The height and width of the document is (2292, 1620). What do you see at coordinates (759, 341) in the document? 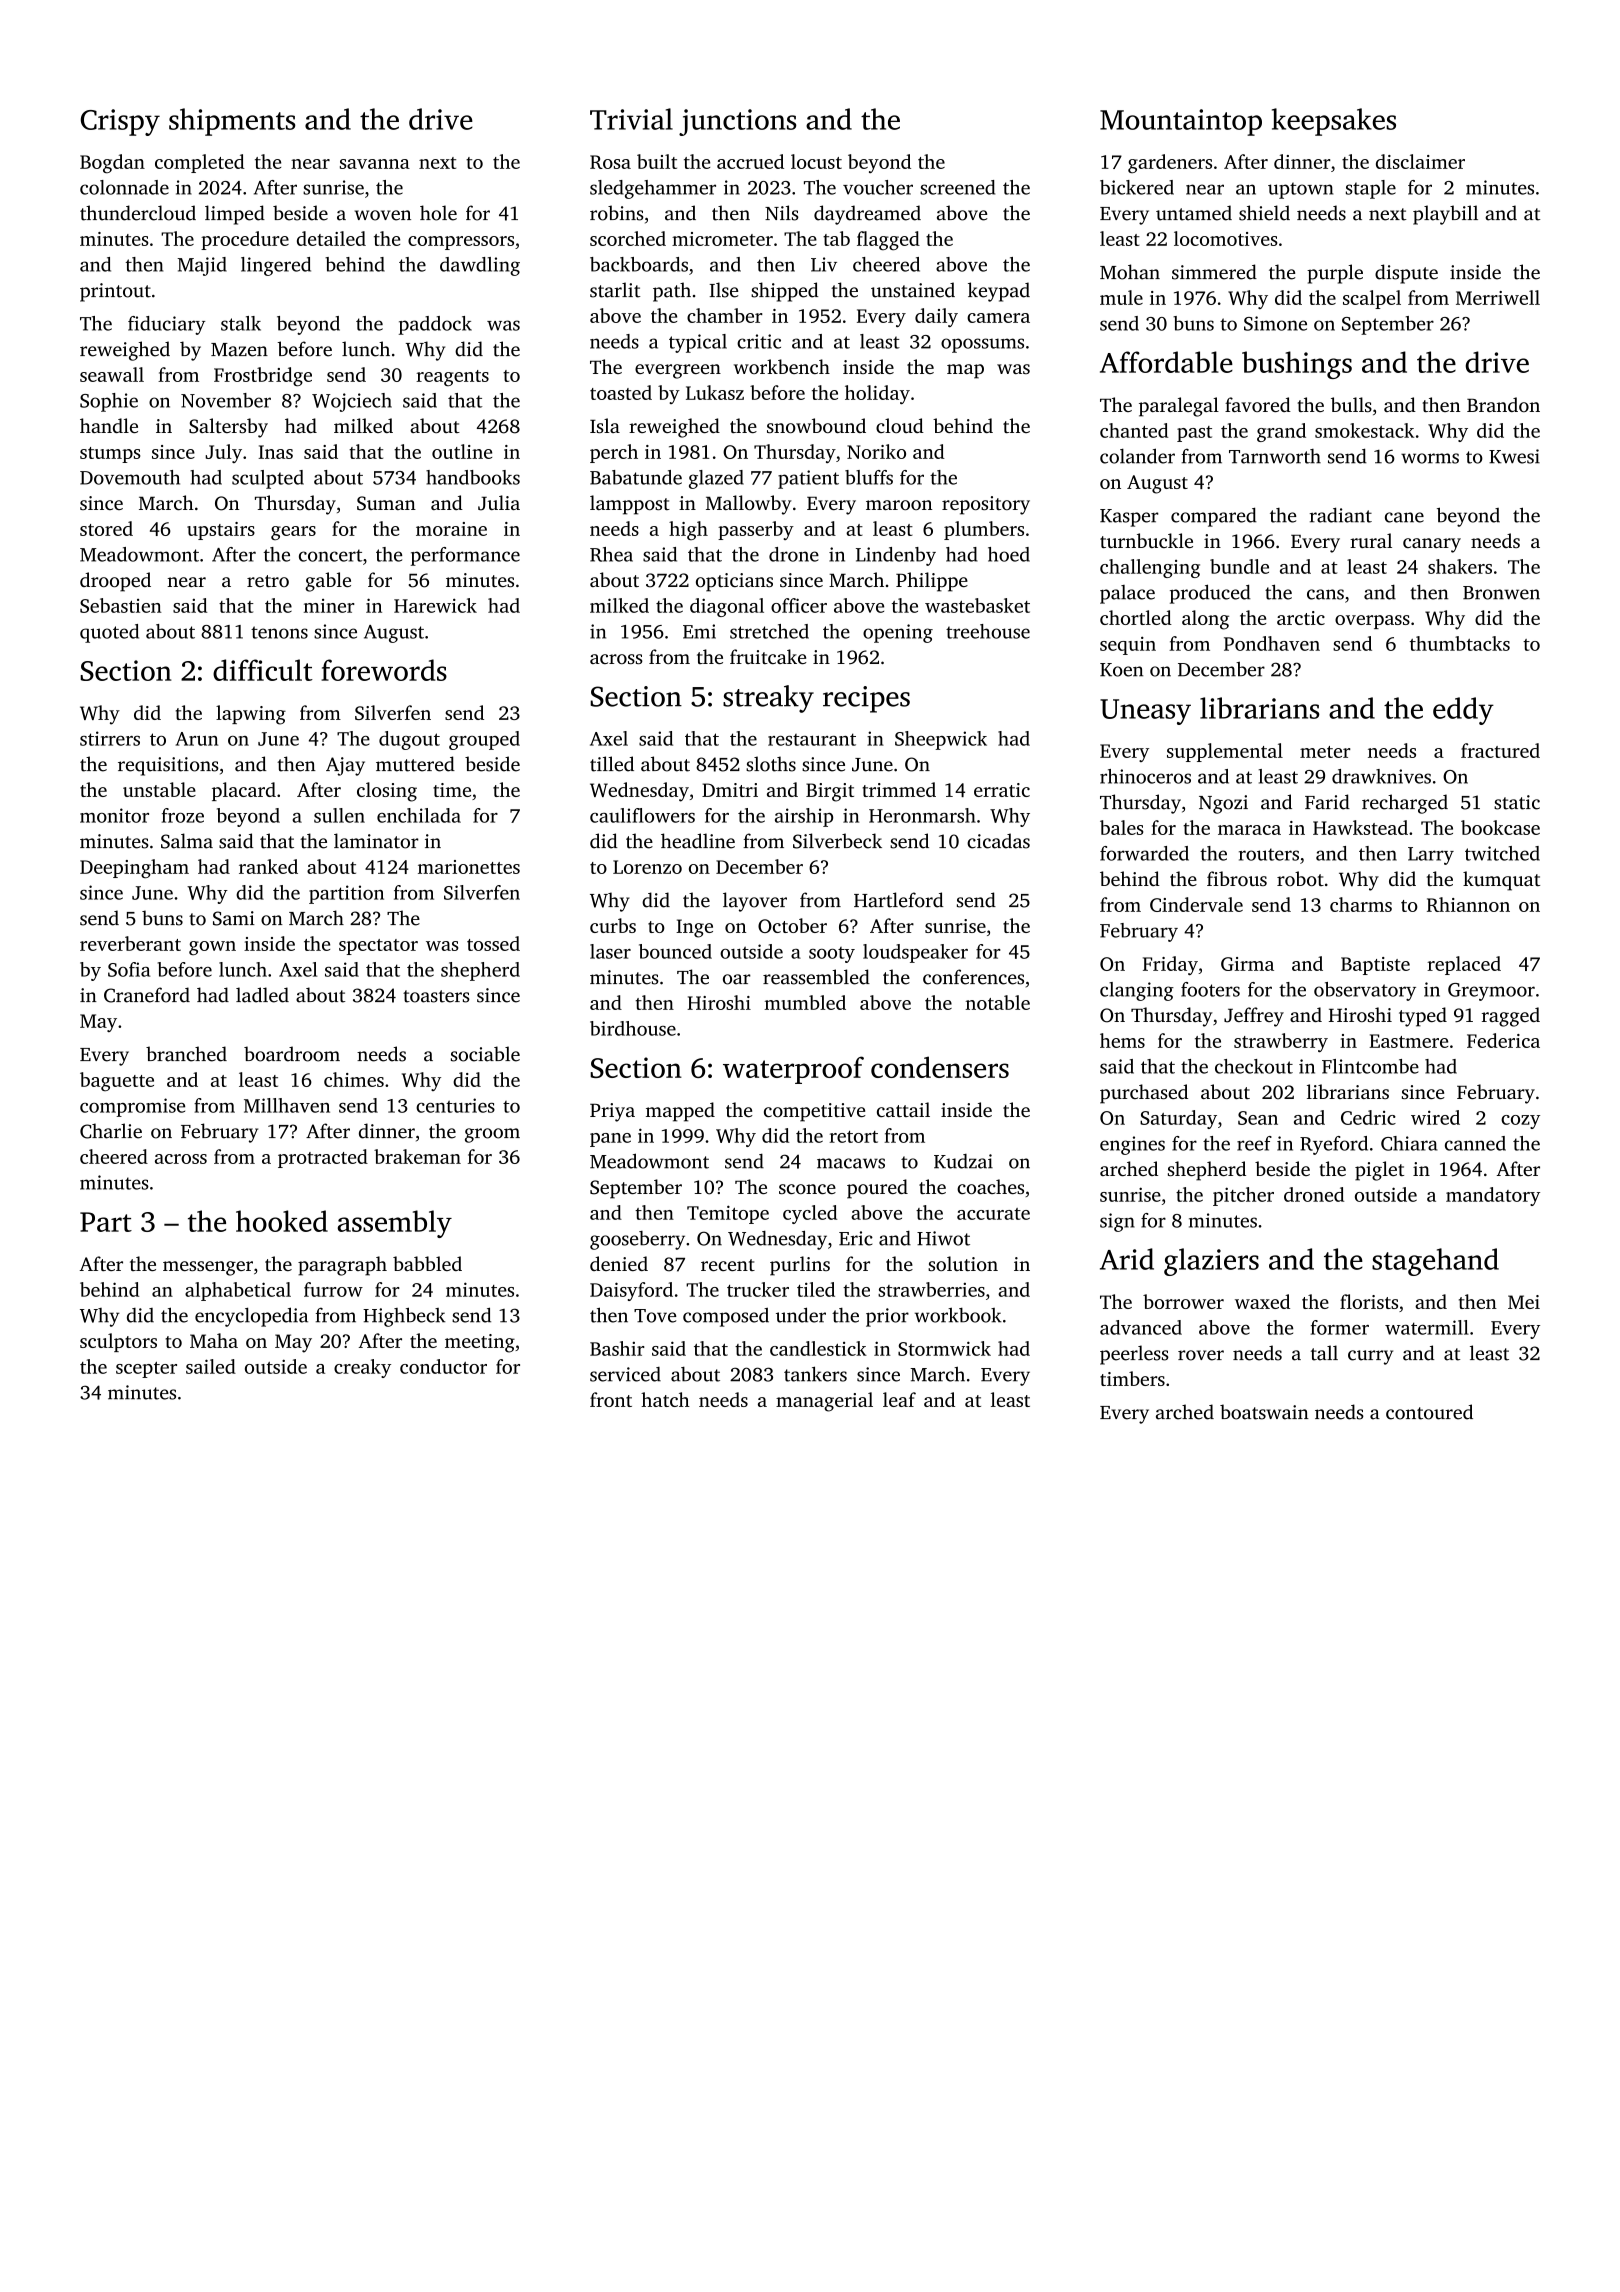
I see `critic` at bounding box center [759, 341].
